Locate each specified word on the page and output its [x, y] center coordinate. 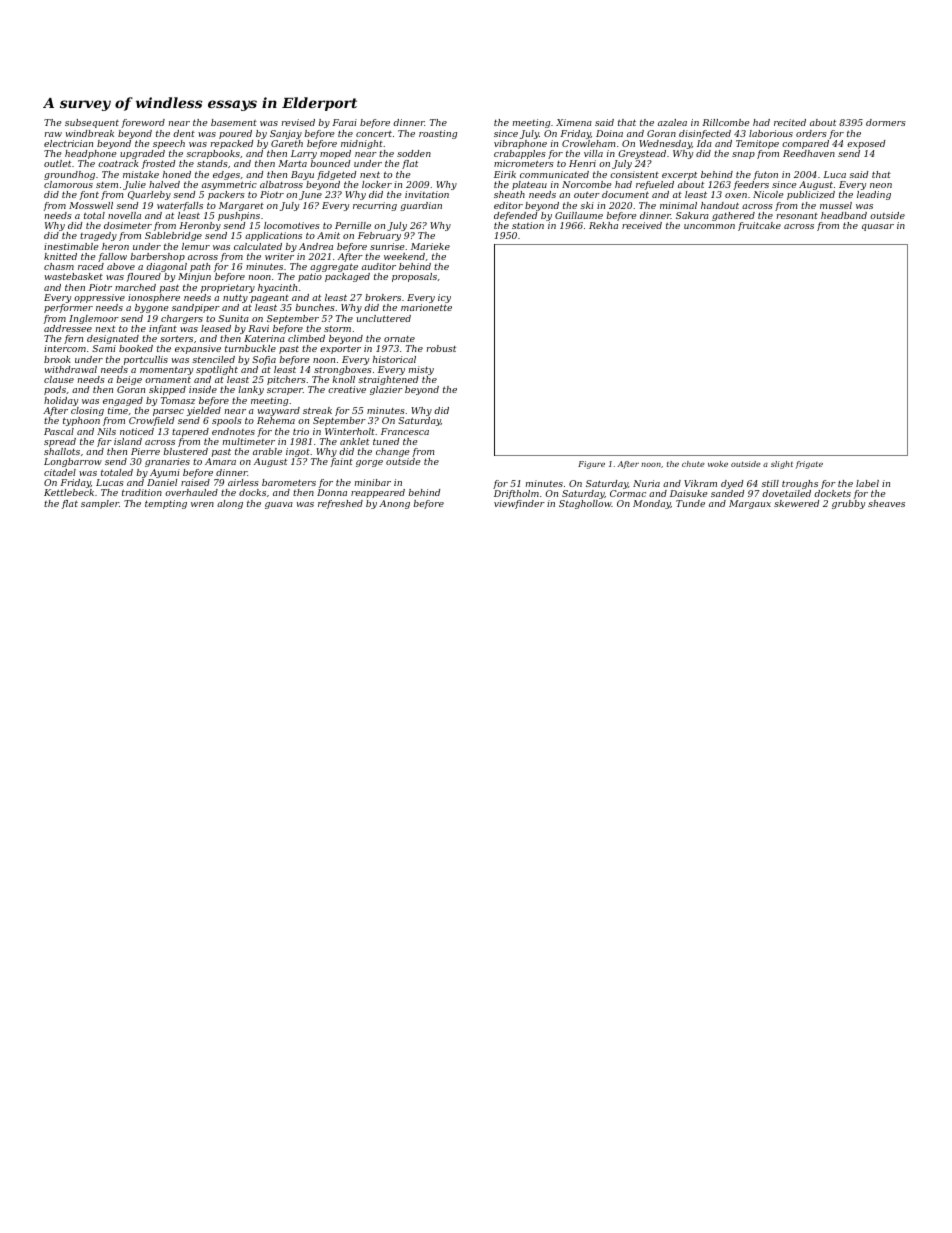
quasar [878, 227]
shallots [62, 451]
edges [226, 175]
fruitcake [759, 226]
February [379, 236]
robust [441, 348]
